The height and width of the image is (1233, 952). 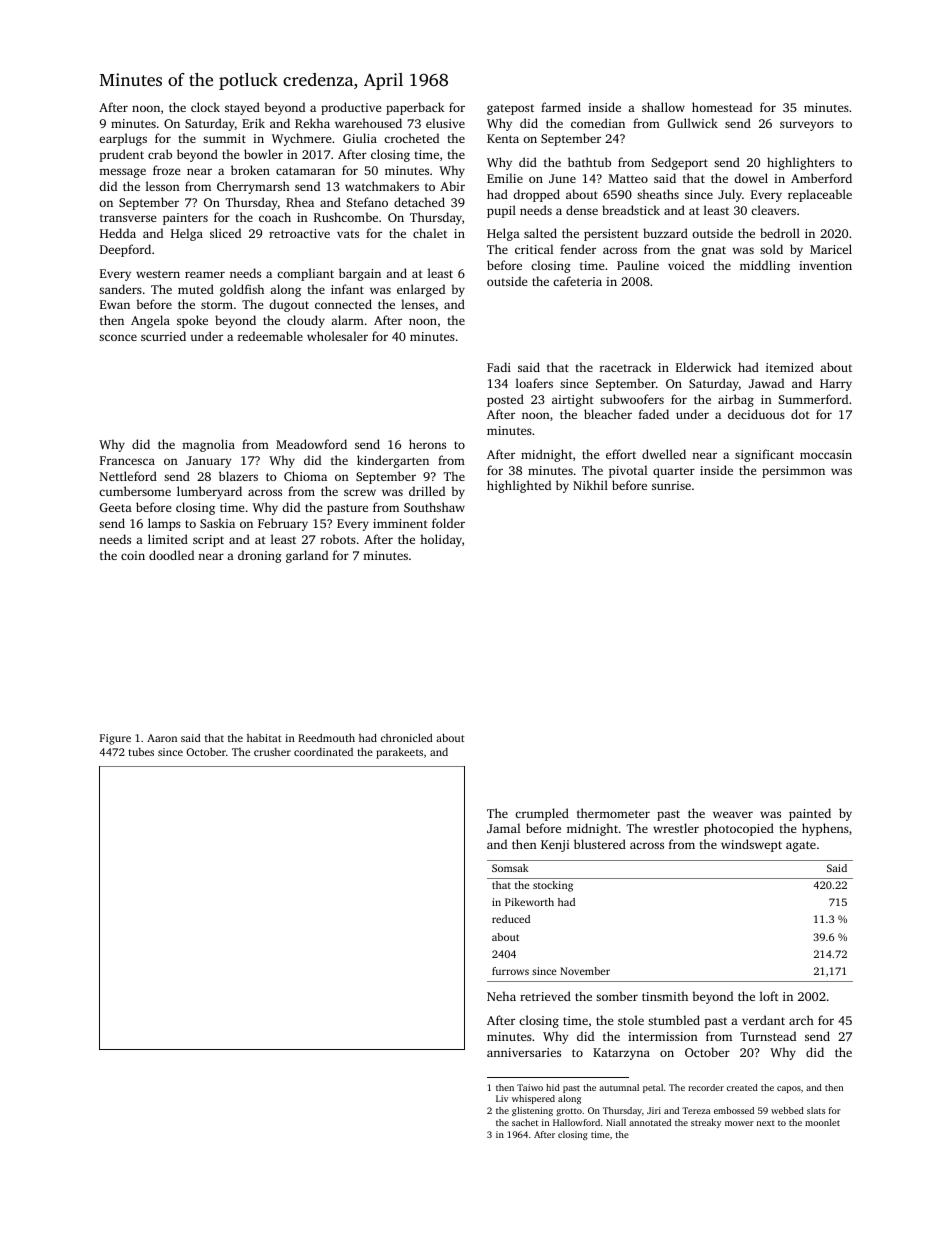 What do you see at coordinates (360, 492) in the image?
I see `screw` at bounding box center [360, 492].
